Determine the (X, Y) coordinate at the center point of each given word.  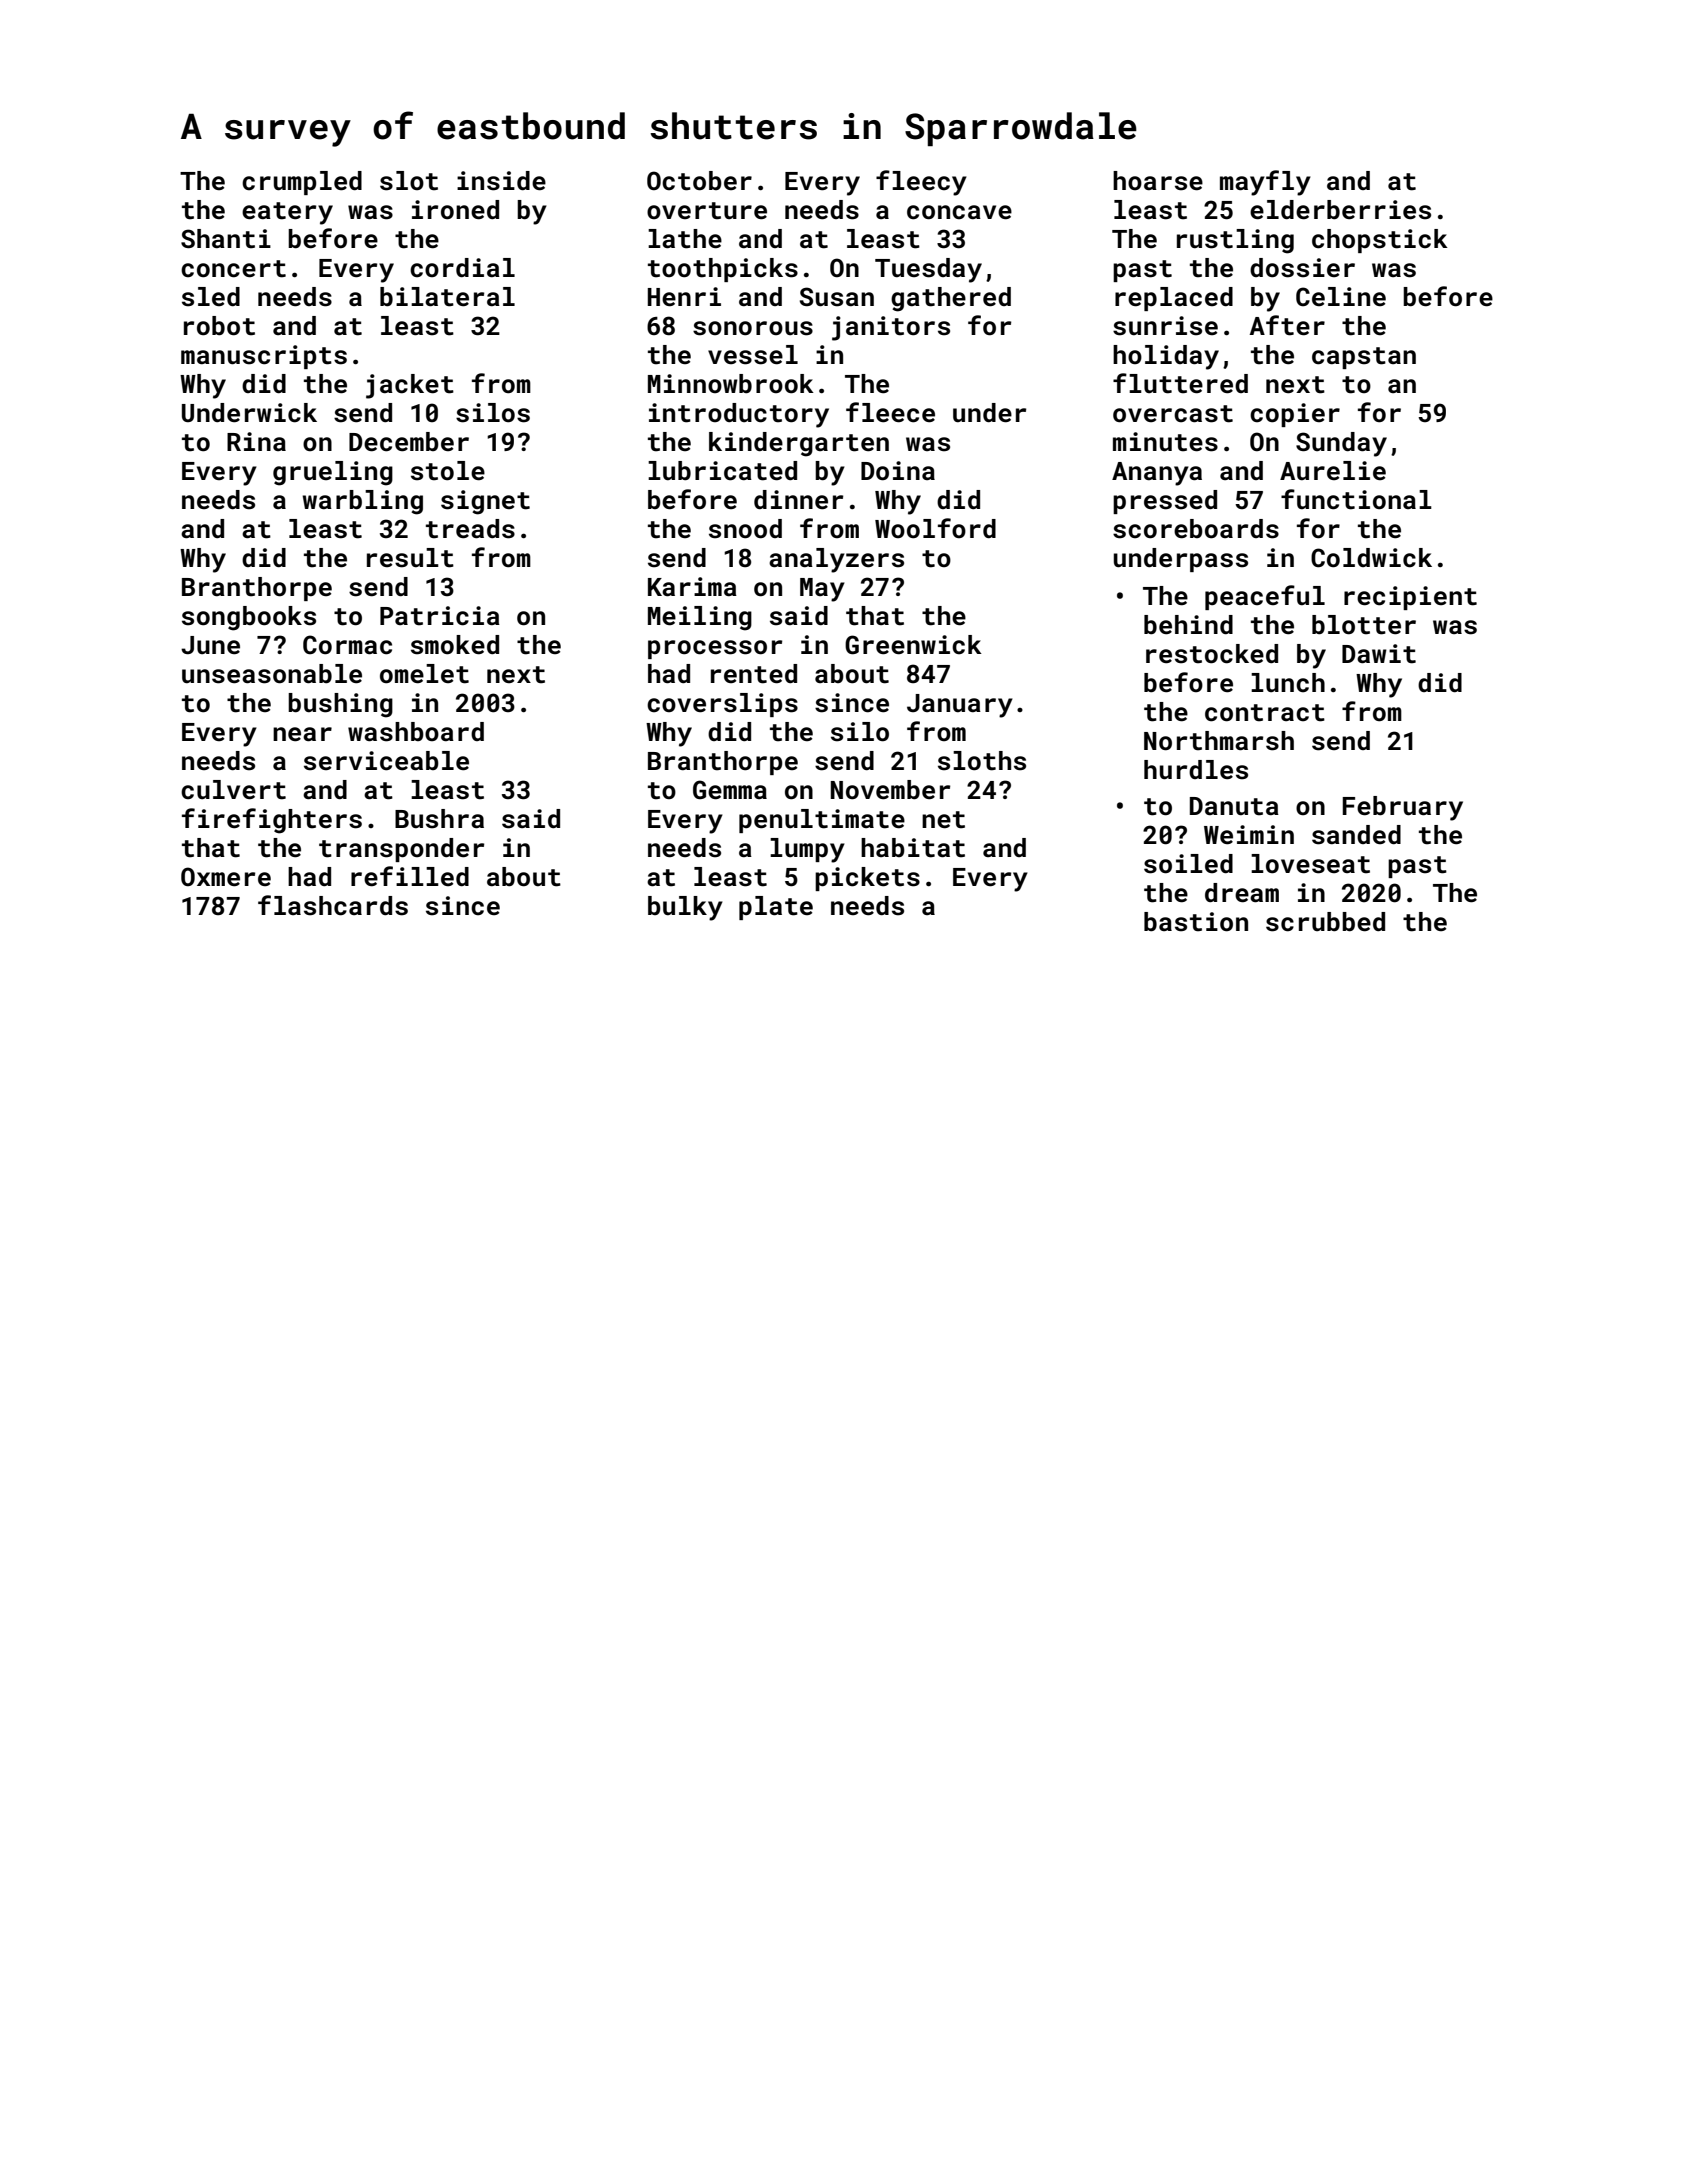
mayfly (1265, 183)
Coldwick (1371, 558)
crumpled (302, 183)
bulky (685, 908)
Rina (256, 441)
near (302, 734)
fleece (890, 412)
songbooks (249, 618)
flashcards (333, 905)
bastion (1196, 922)
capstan (1364, 358)
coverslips (722, 705)
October (699, 181)
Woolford (935, 528)
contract (1265, 713)
